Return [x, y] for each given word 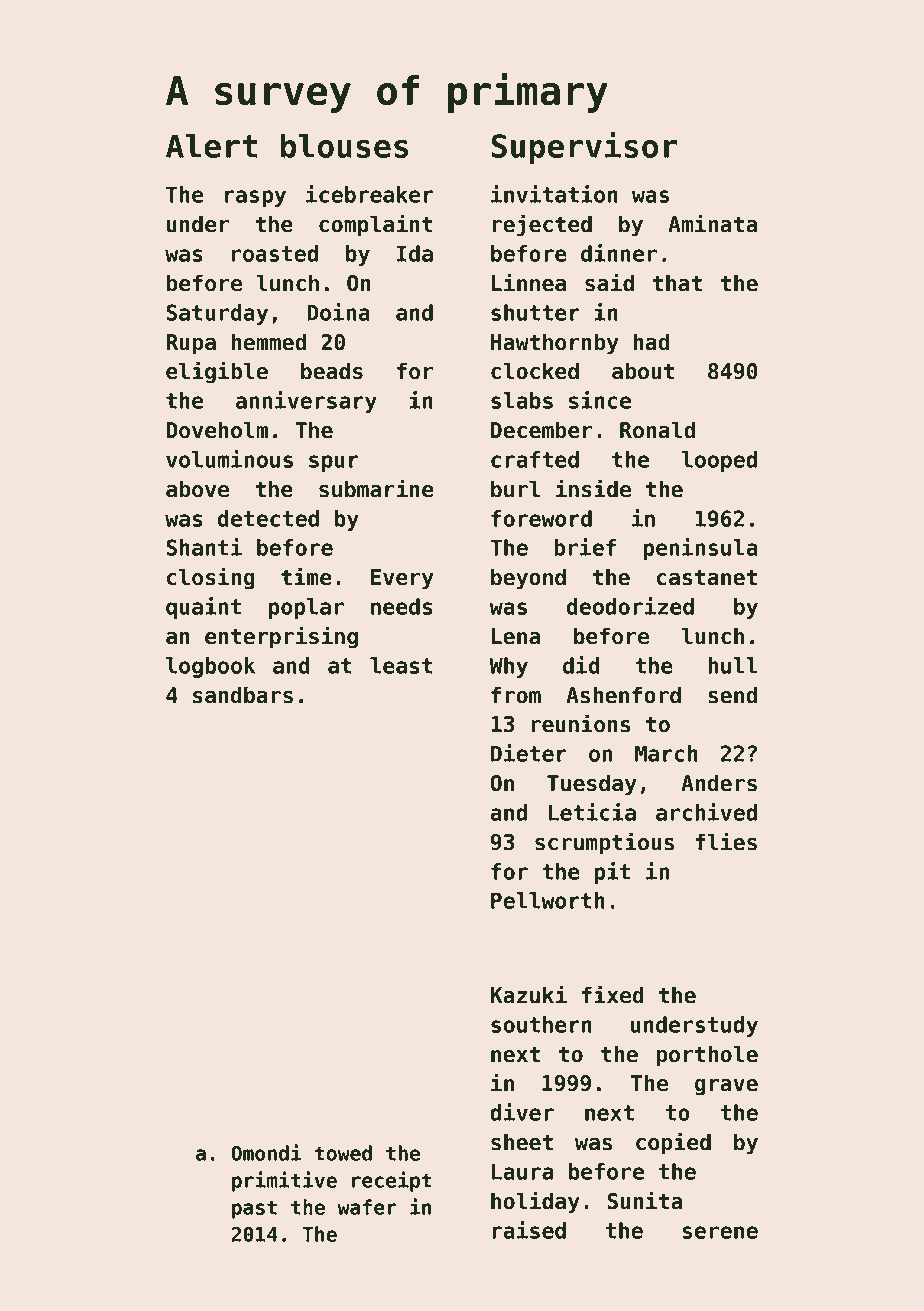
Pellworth [548, 900]
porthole [707, 1056]
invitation [554, 194]
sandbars [243, 695]
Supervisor [585, 148]
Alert [212, 145]
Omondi [266, 1152]
